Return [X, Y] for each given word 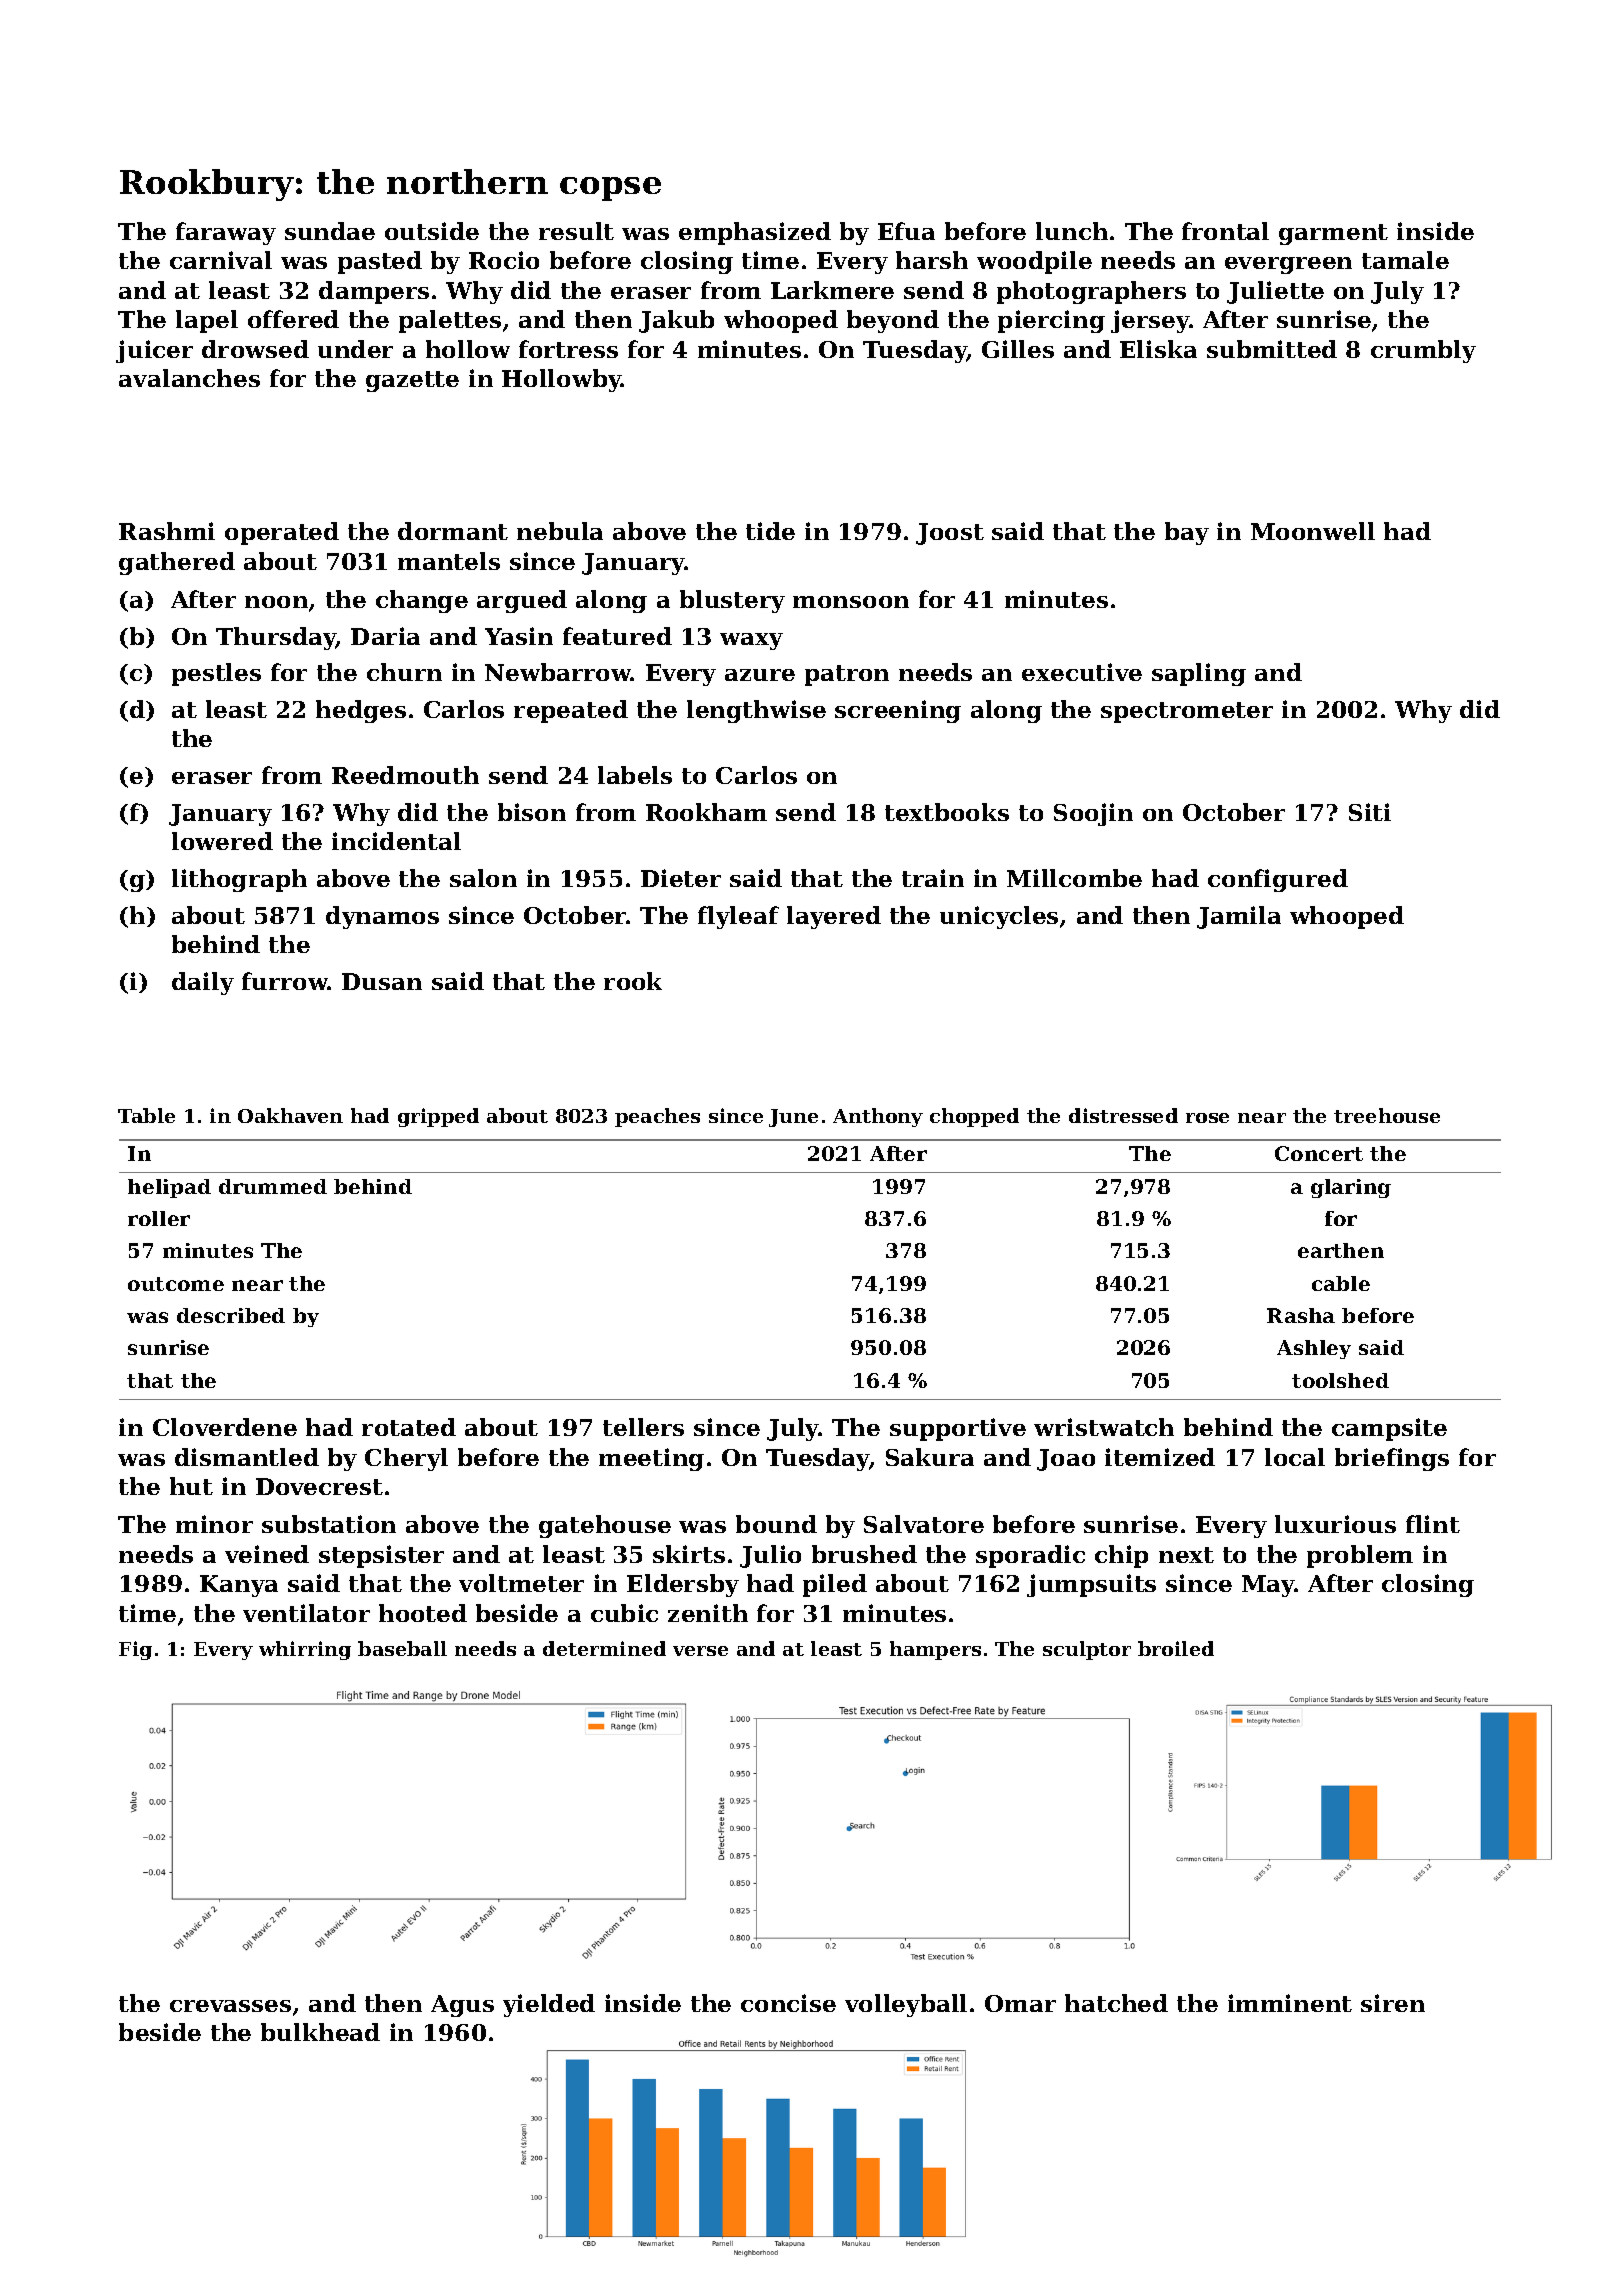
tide [770, 531]
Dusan [382, 981]
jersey [1150, 321]
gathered [177, 563]
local [1295, 1457]
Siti [1370, 812]
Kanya [239, 1586]
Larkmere [832, 290]
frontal [1225, 231]
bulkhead [320, 2032]
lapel [207, 321]
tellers [643, 1427]
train [933, 878]
